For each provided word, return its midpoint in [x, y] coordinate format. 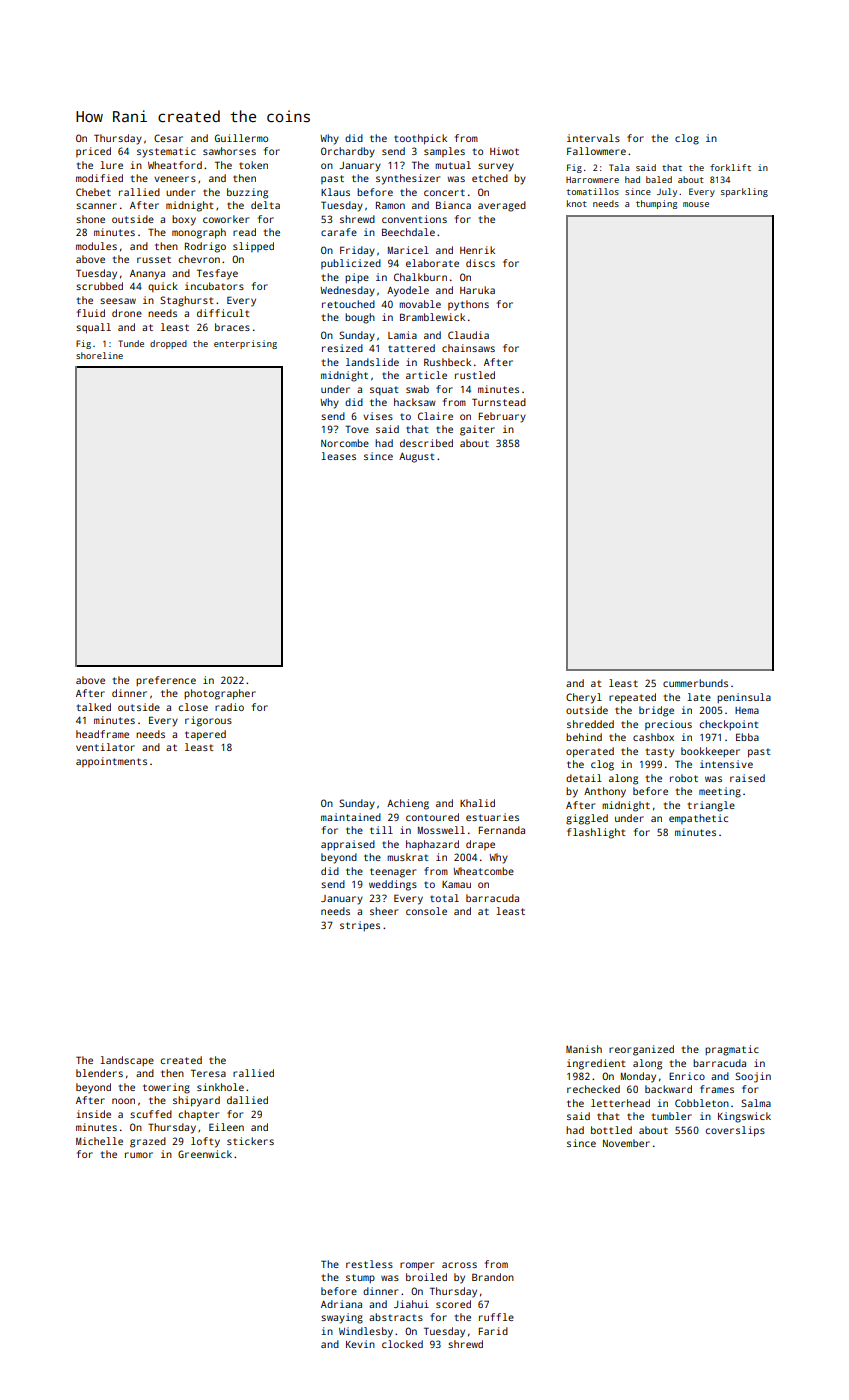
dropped [168, 344]
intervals [593, 138]
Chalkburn [420, 277]
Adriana [341, 1304]
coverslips [735, 1131]
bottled [611, 1130]
